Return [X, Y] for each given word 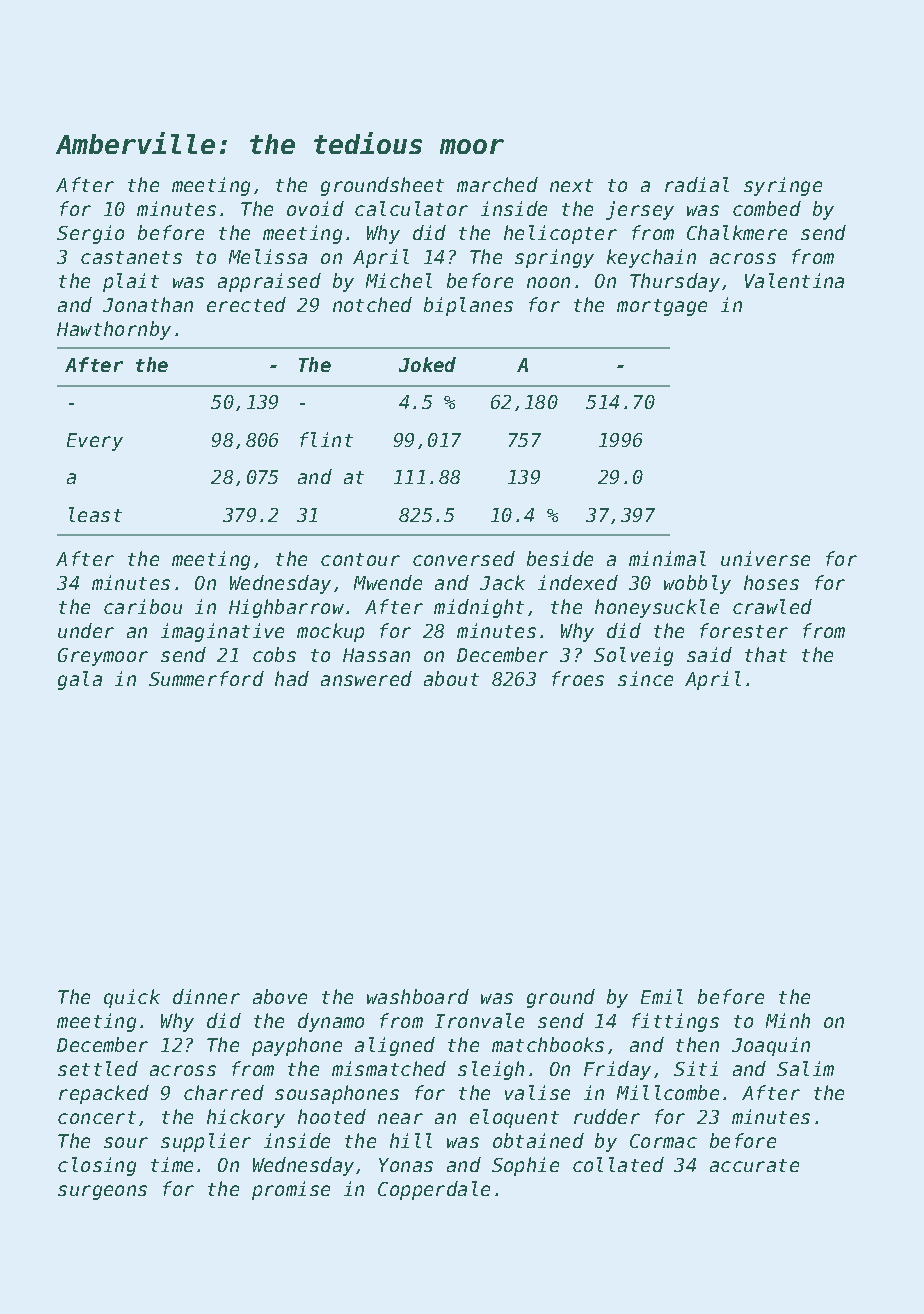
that [766, 654]
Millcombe [668, 1092]
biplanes [468, 306]
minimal [667, 558]
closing [97, 1166]
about [451, 678]
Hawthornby [114, 330]
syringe [783, 186]
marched [497, 184]
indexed [578, 582]
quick [132, 998]
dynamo [331, 1022]
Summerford [206, 678]
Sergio [90, 234]
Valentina [794, 280]
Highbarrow [286, 608]
